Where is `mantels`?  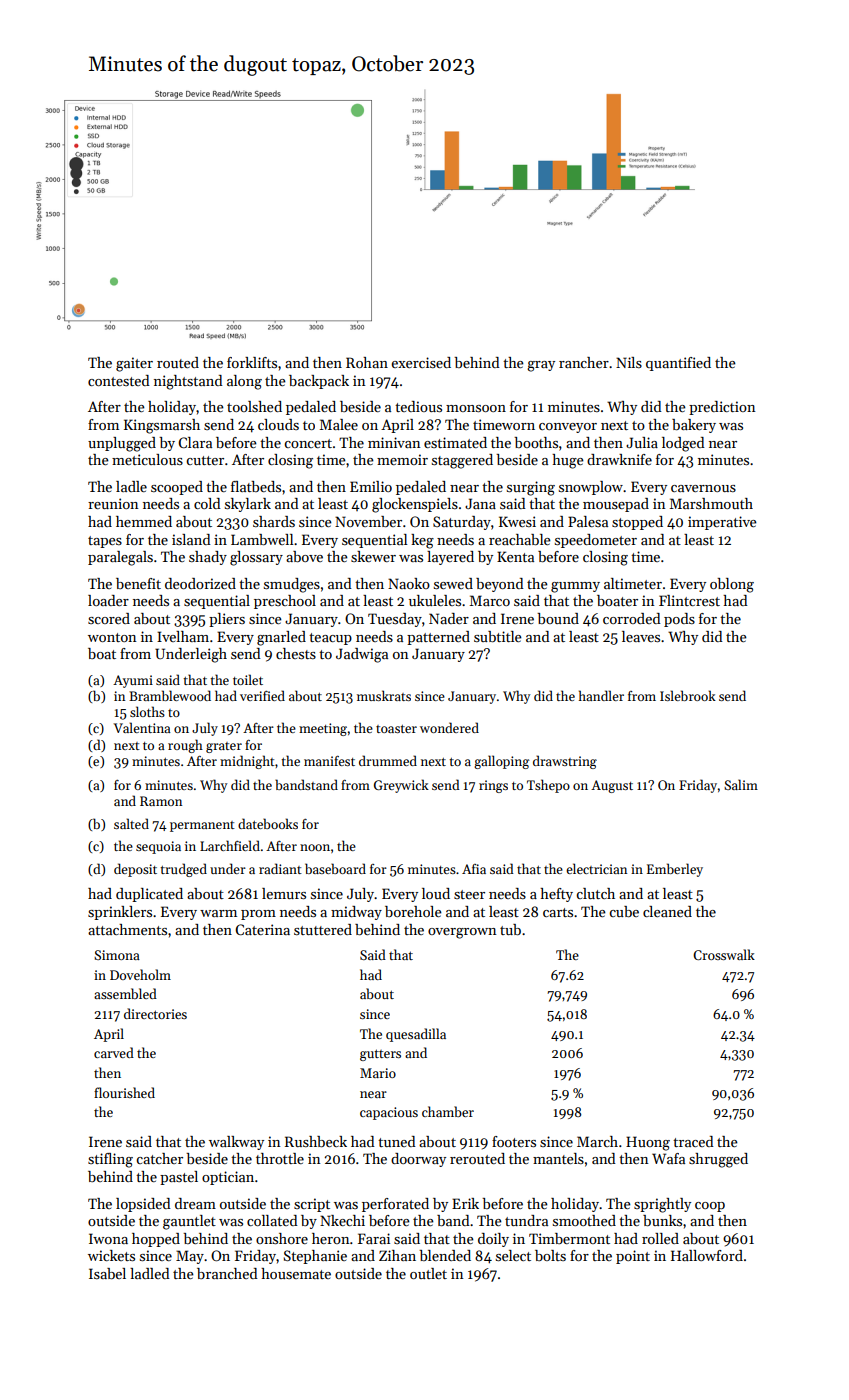 mantels is located at coordinates (558, 1158).
